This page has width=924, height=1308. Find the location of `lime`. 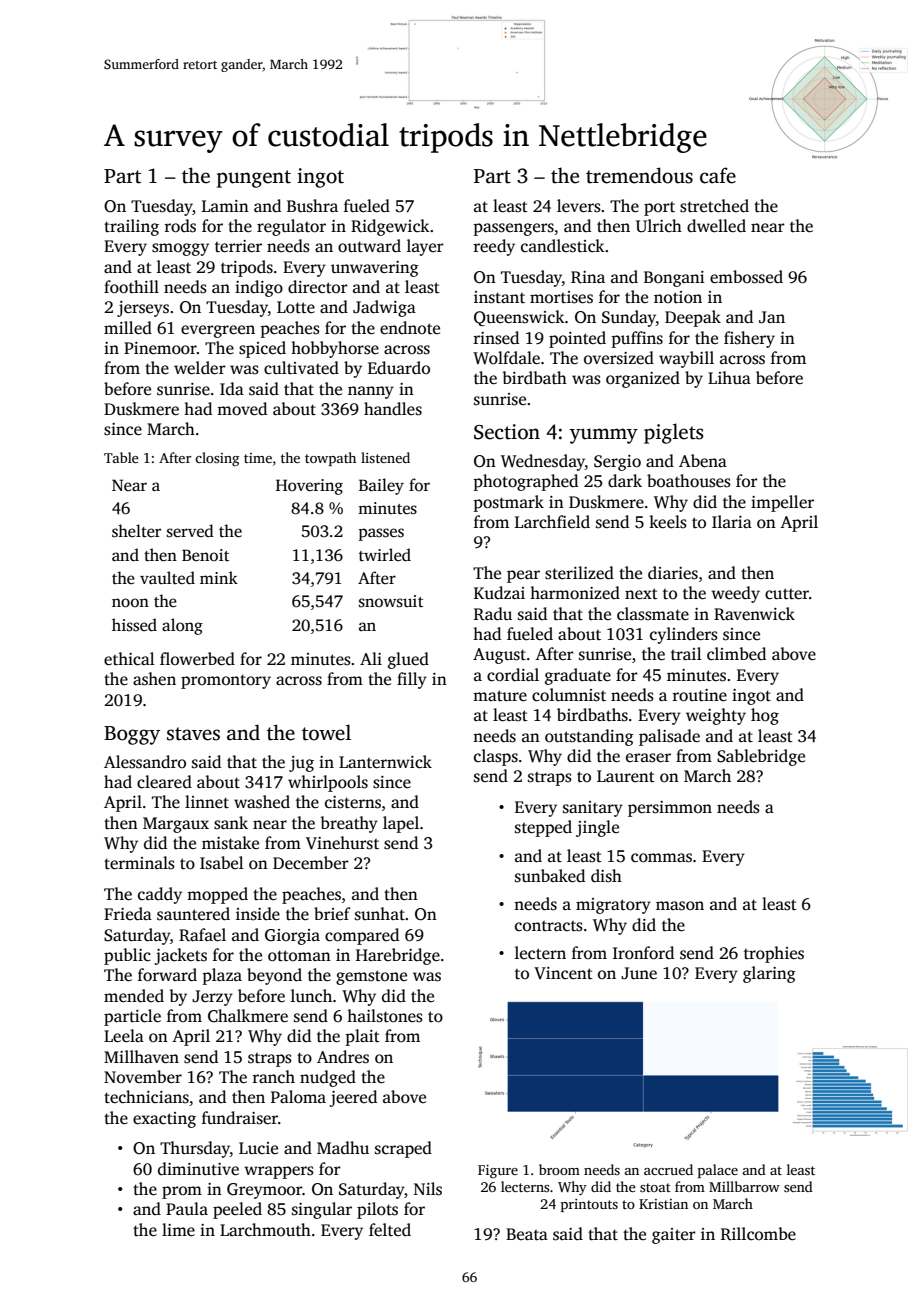

lime is located at coordinates (178, 1230).
